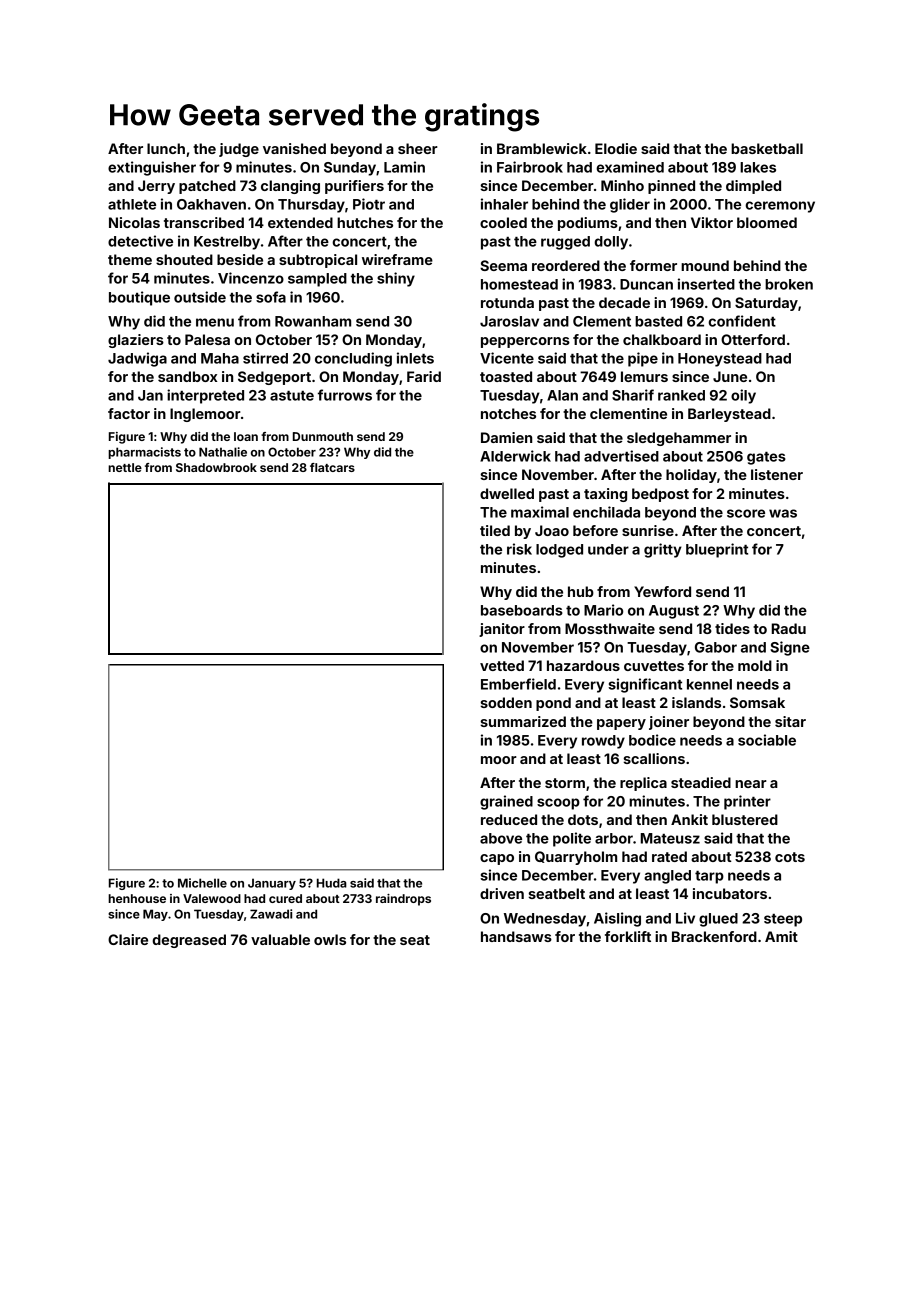 This page has height=1314, width=924. Describe the element at coordinates (125, 467) in the page. I see `nettle` at that location.
